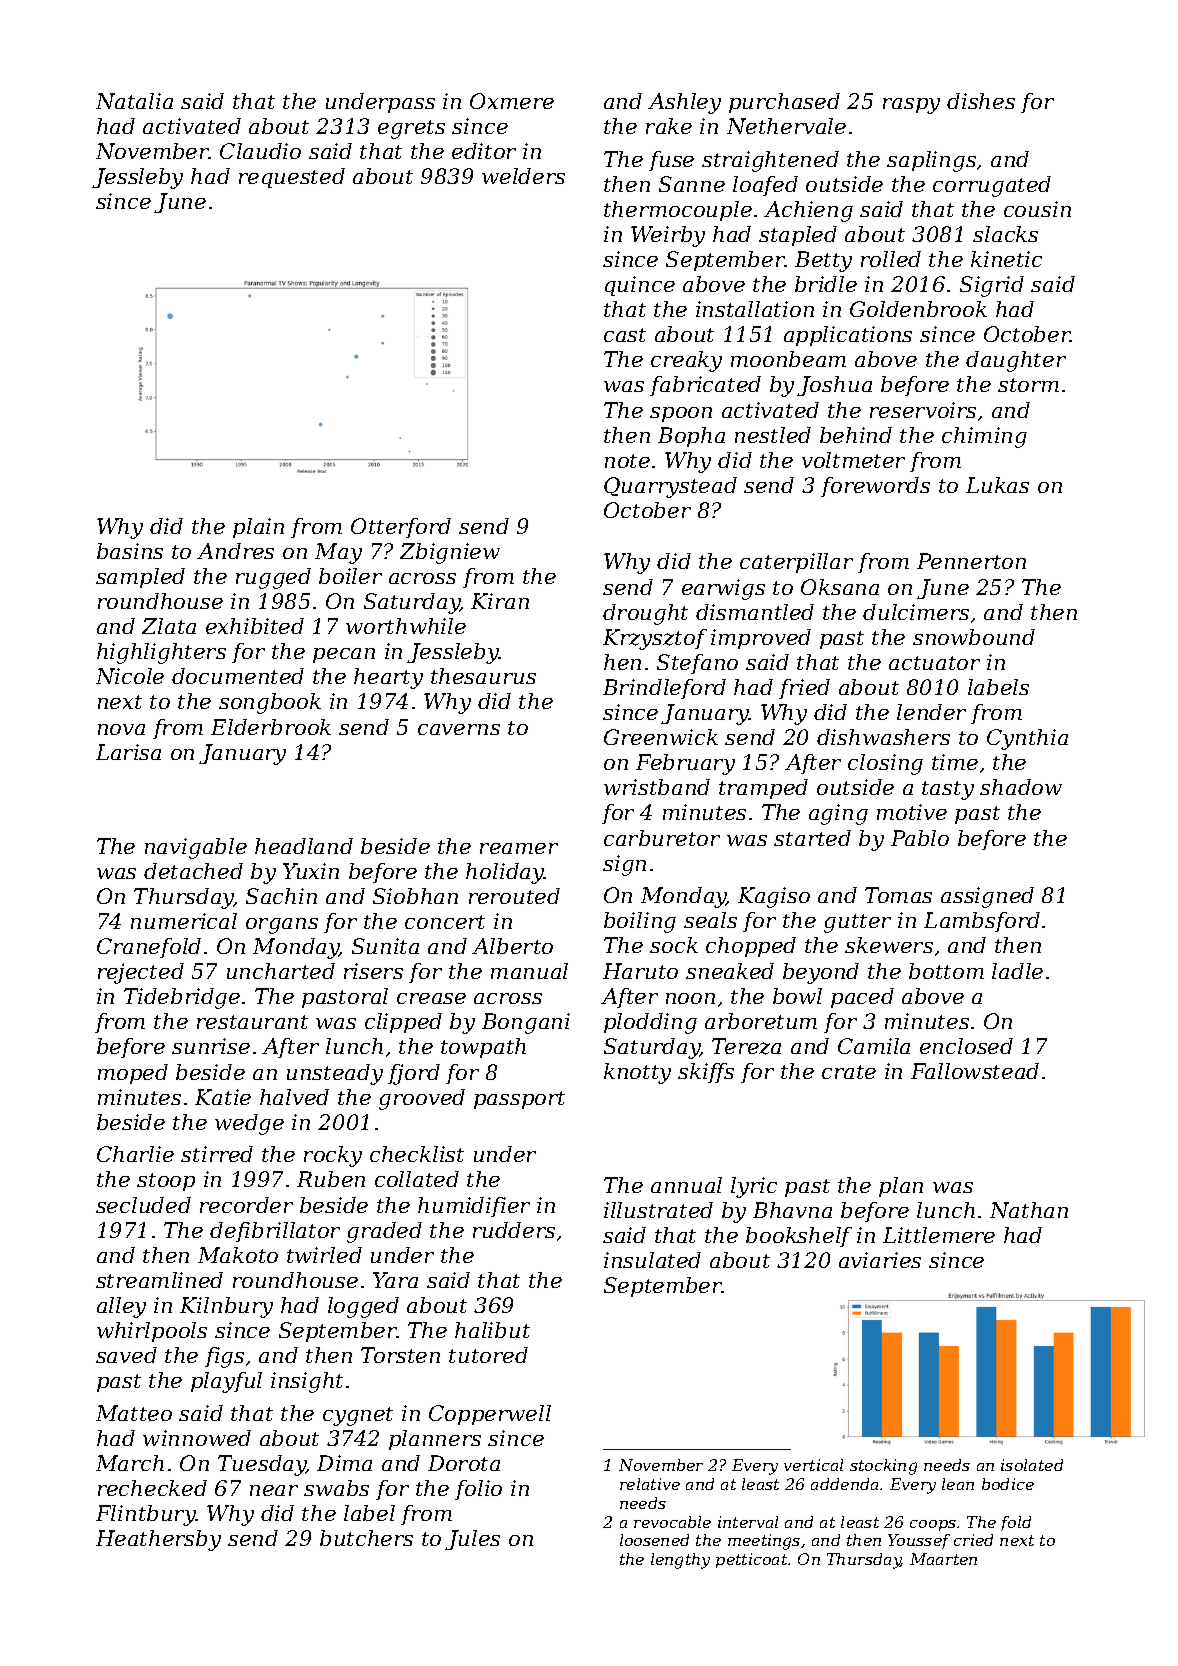  I want to click on wedge, so click(249, 1124).
